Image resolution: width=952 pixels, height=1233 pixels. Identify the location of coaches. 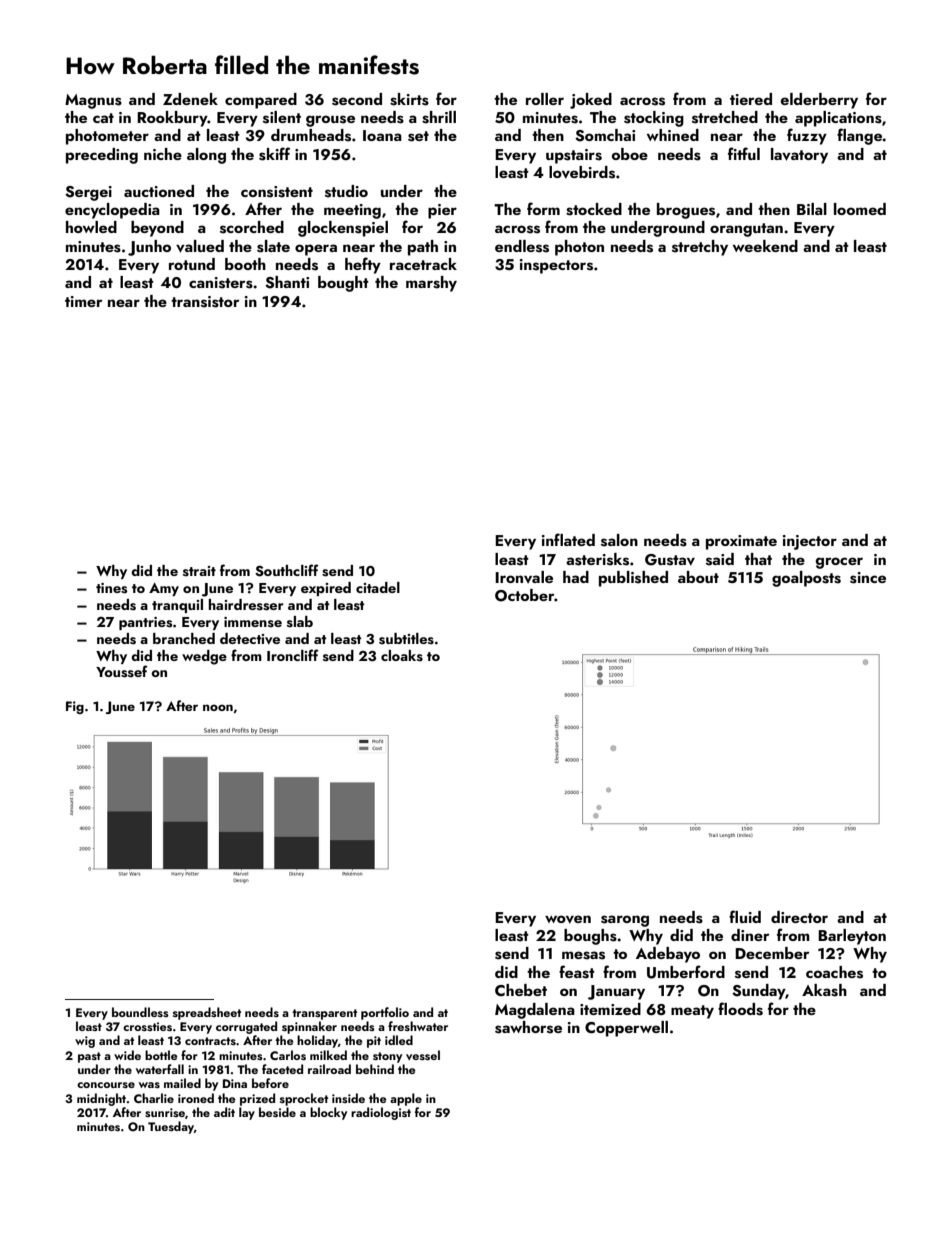
(834, 972).
